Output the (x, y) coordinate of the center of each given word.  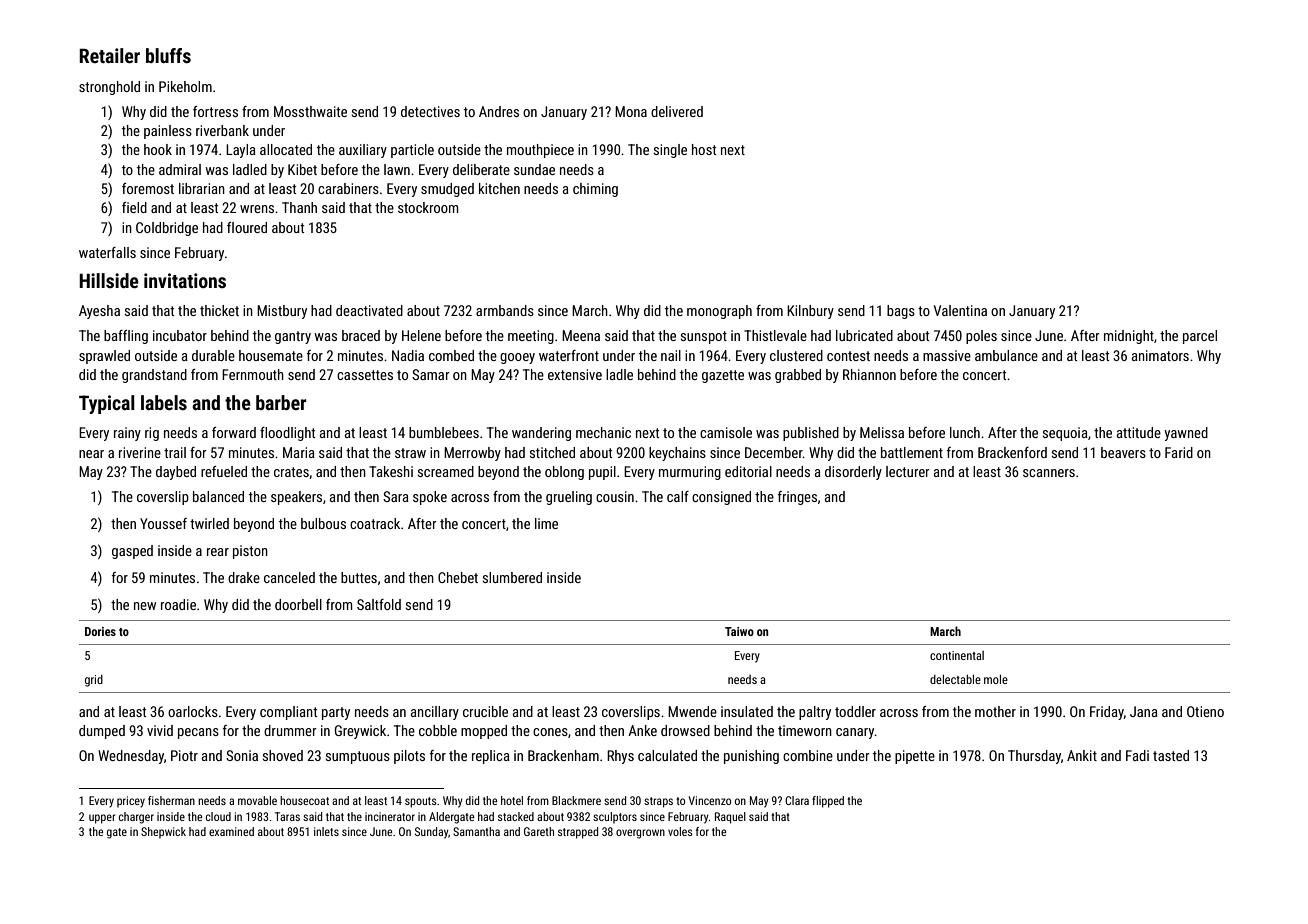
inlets (326, 831)
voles (680, 831)
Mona (631, 111)
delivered (677, 111)
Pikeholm (185, 86)
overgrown (640, 834)
